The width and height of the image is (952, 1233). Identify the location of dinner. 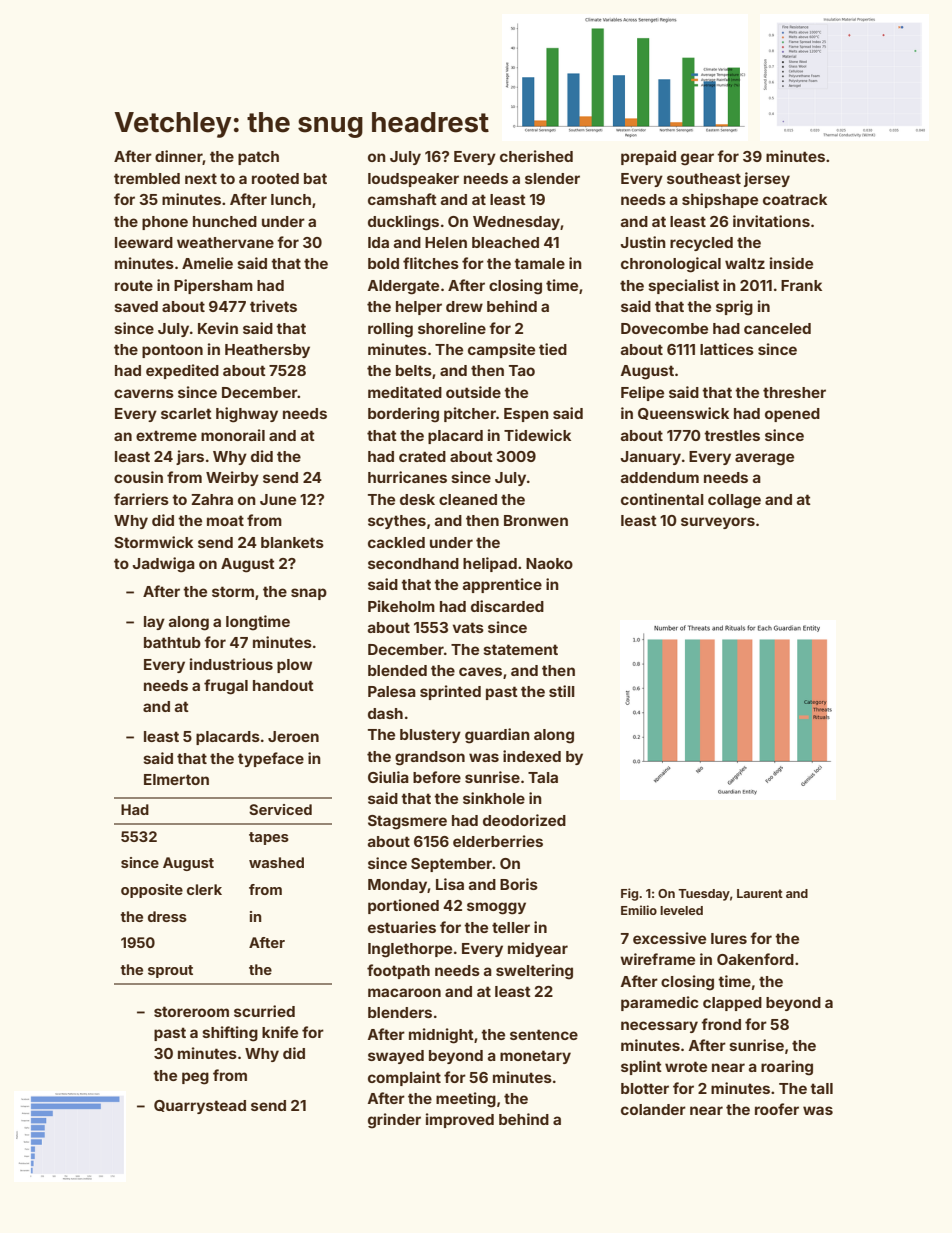
(179, 157).
